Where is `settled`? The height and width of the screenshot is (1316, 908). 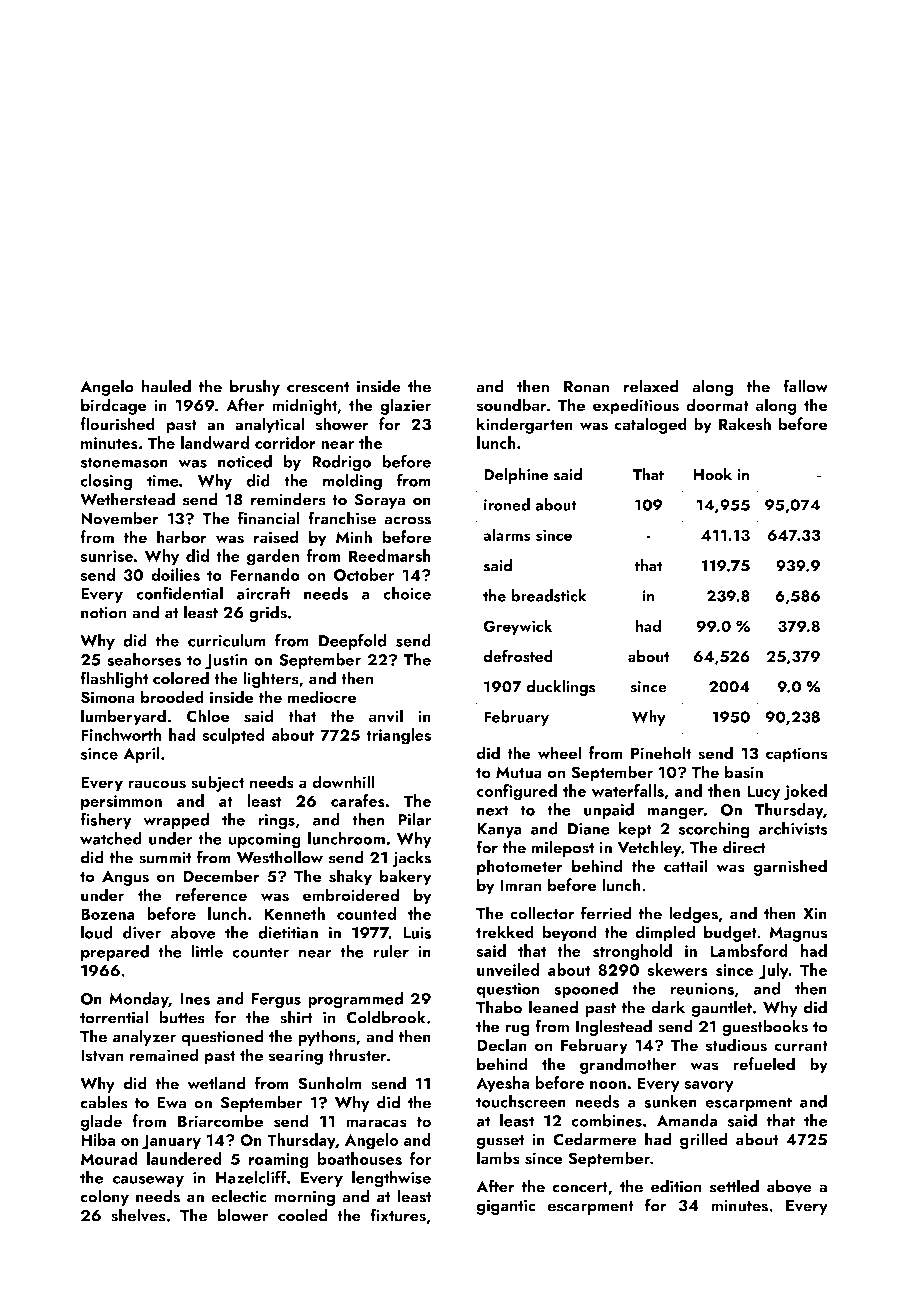
settled is located at coordinates (734, 1186).
